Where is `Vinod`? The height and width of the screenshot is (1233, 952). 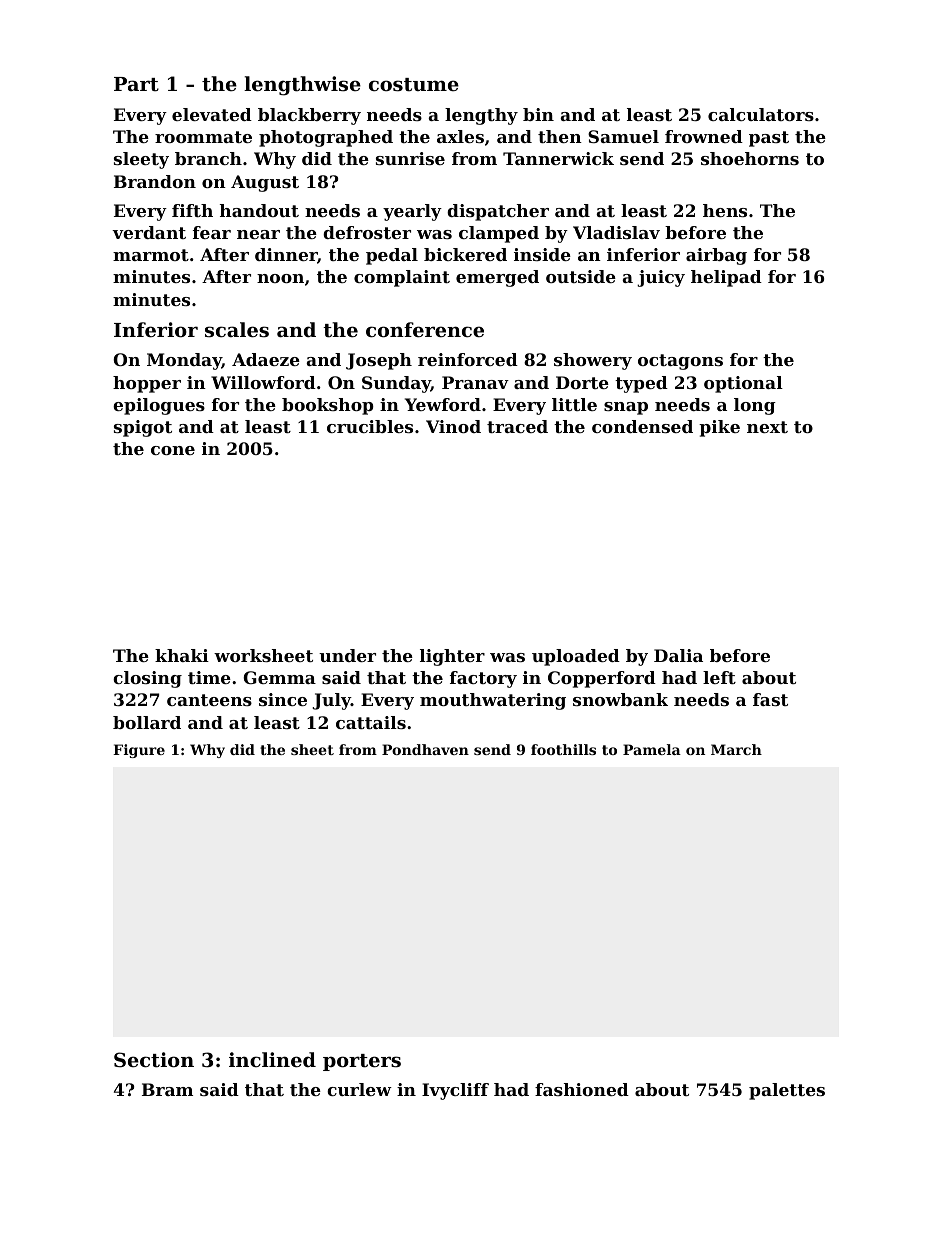 Vinod is located at coordinates (453, 426).
